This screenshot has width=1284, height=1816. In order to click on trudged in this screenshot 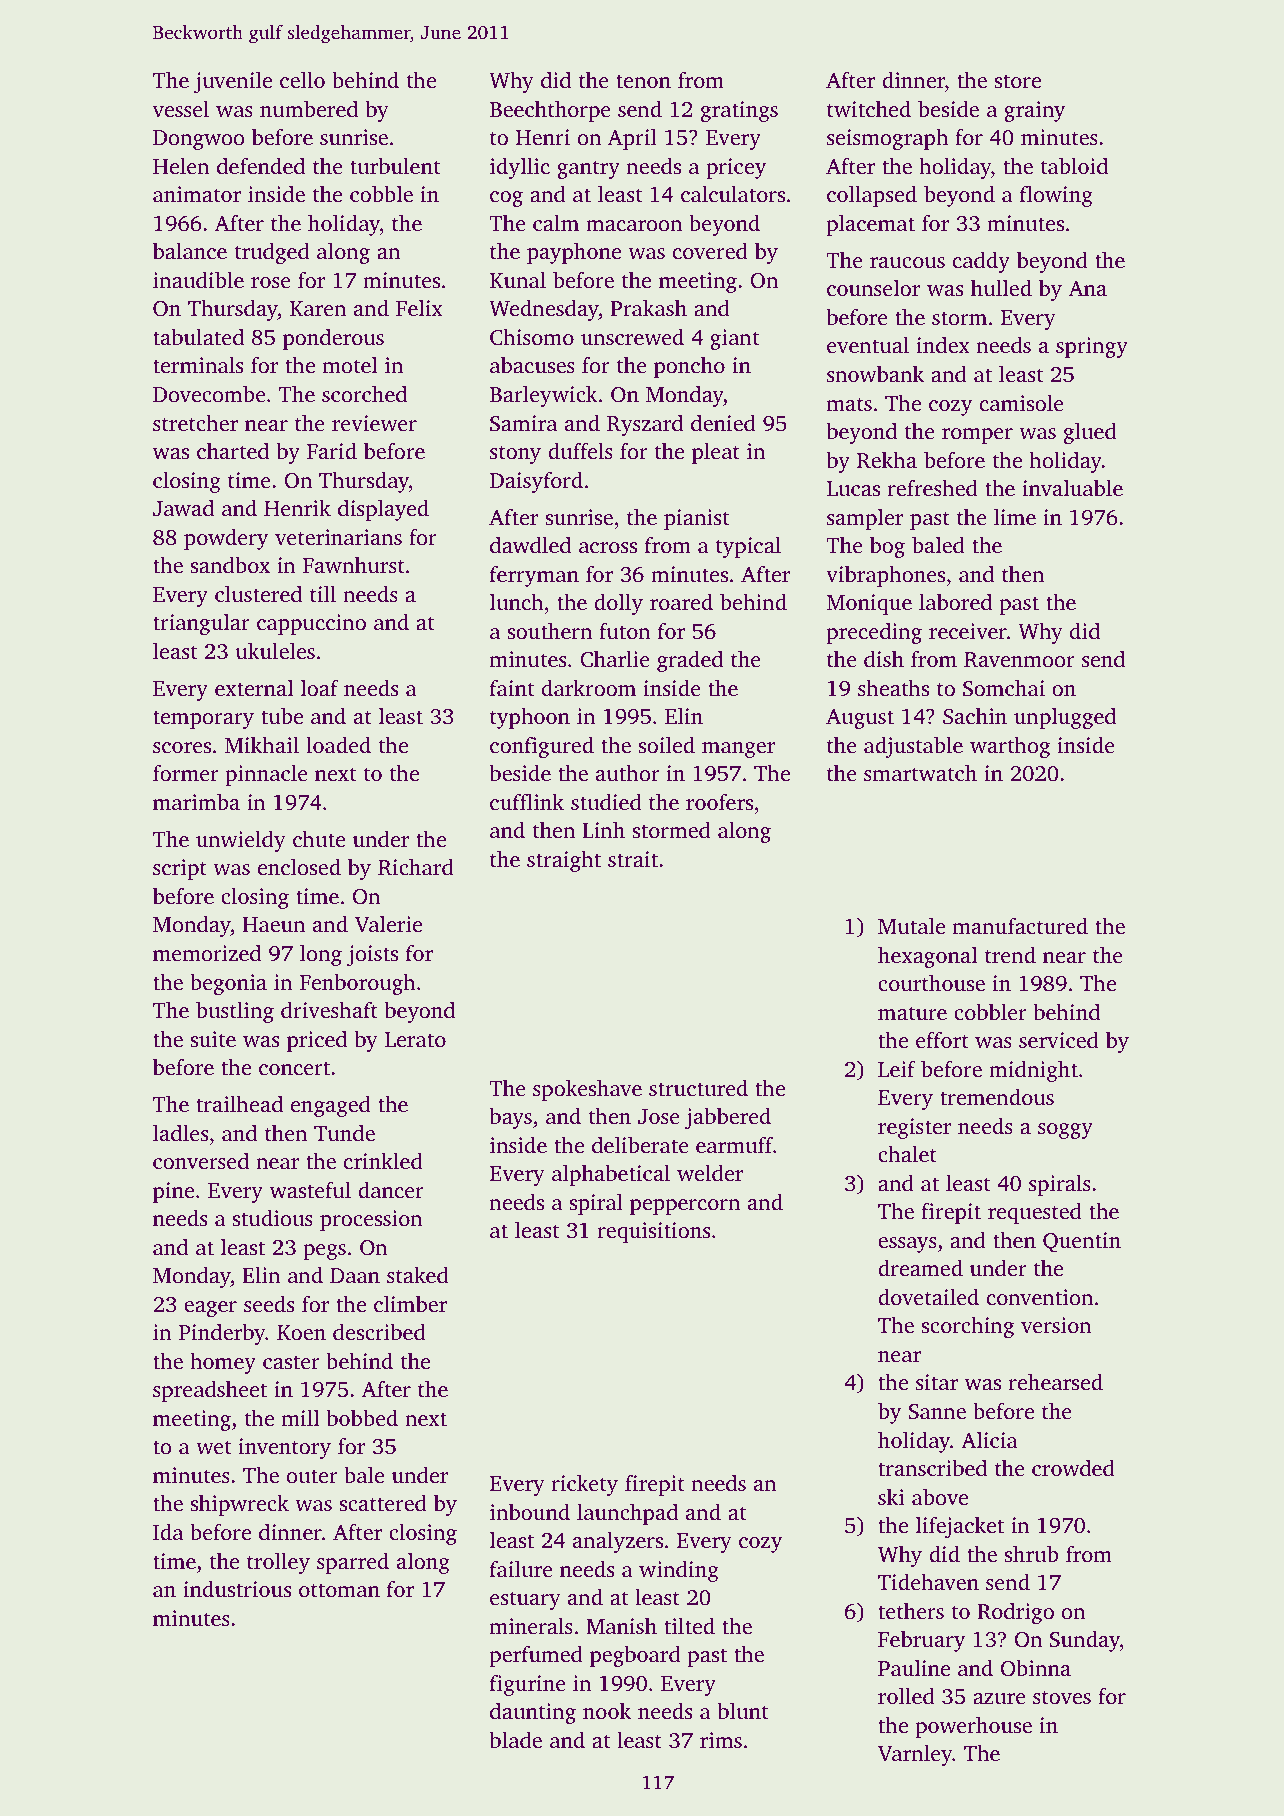, I will do `click(272, 253)`.
